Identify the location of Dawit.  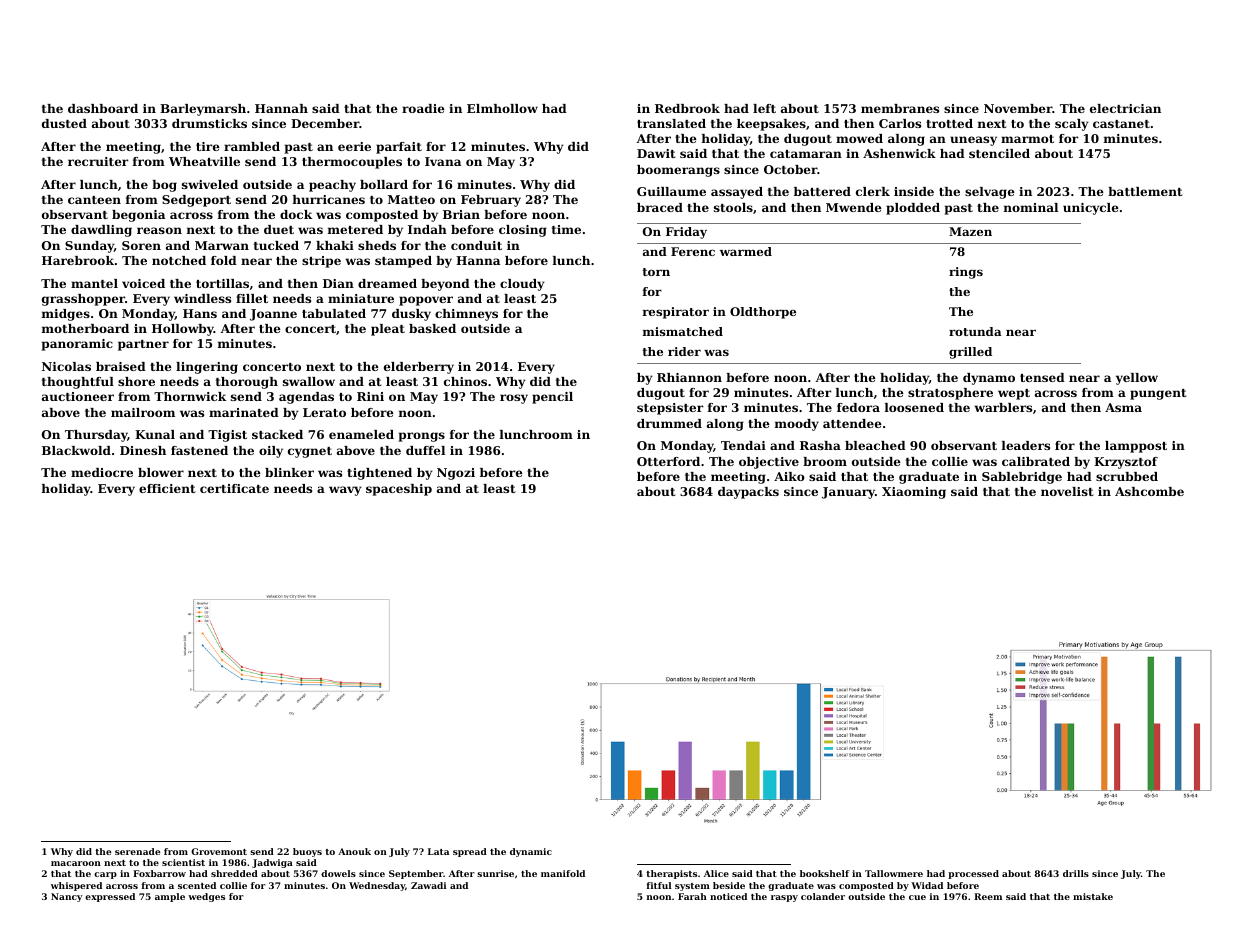
(656, 153).
